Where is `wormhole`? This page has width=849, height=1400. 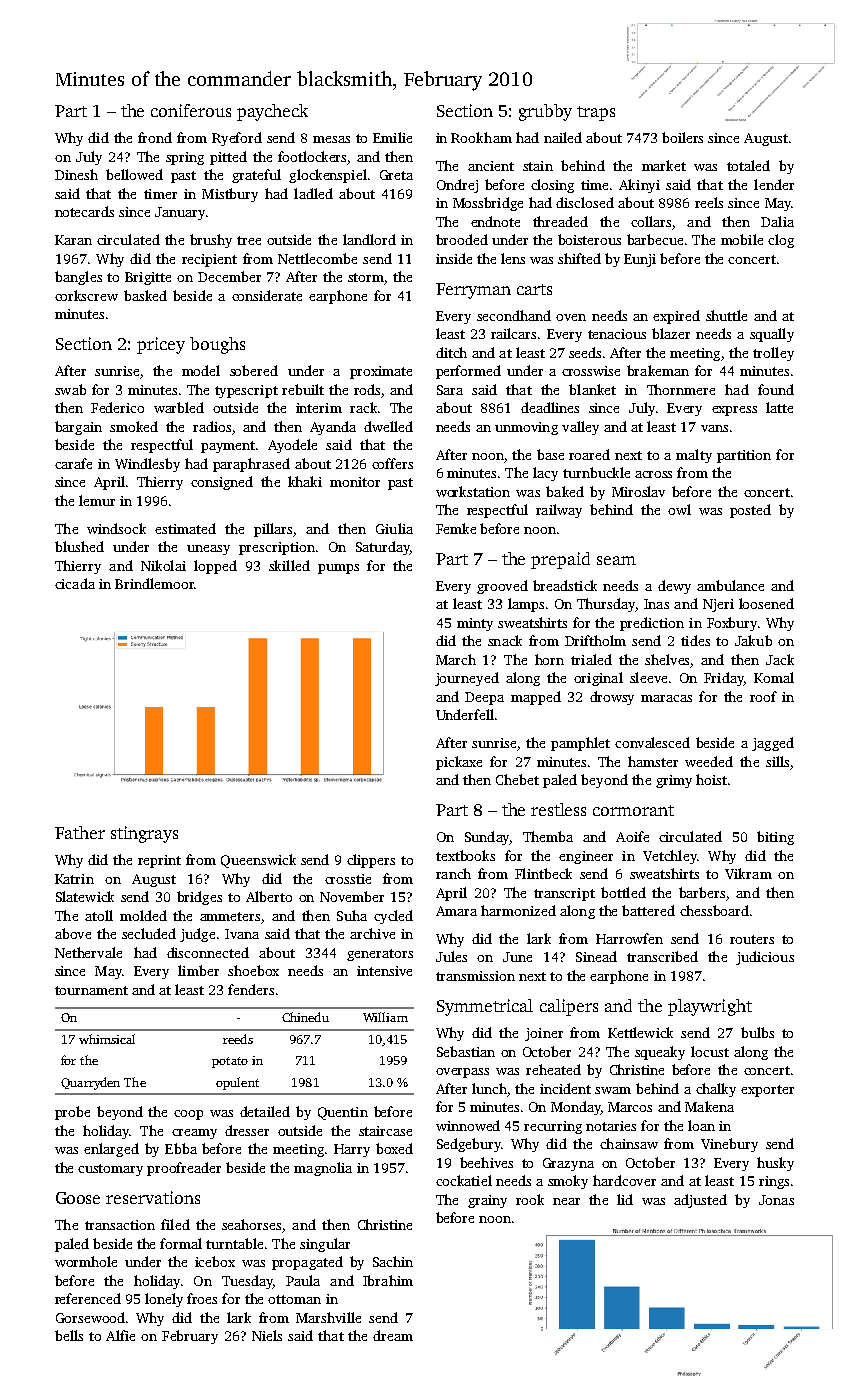 wormhole is located at coordinates (86, 1261).
